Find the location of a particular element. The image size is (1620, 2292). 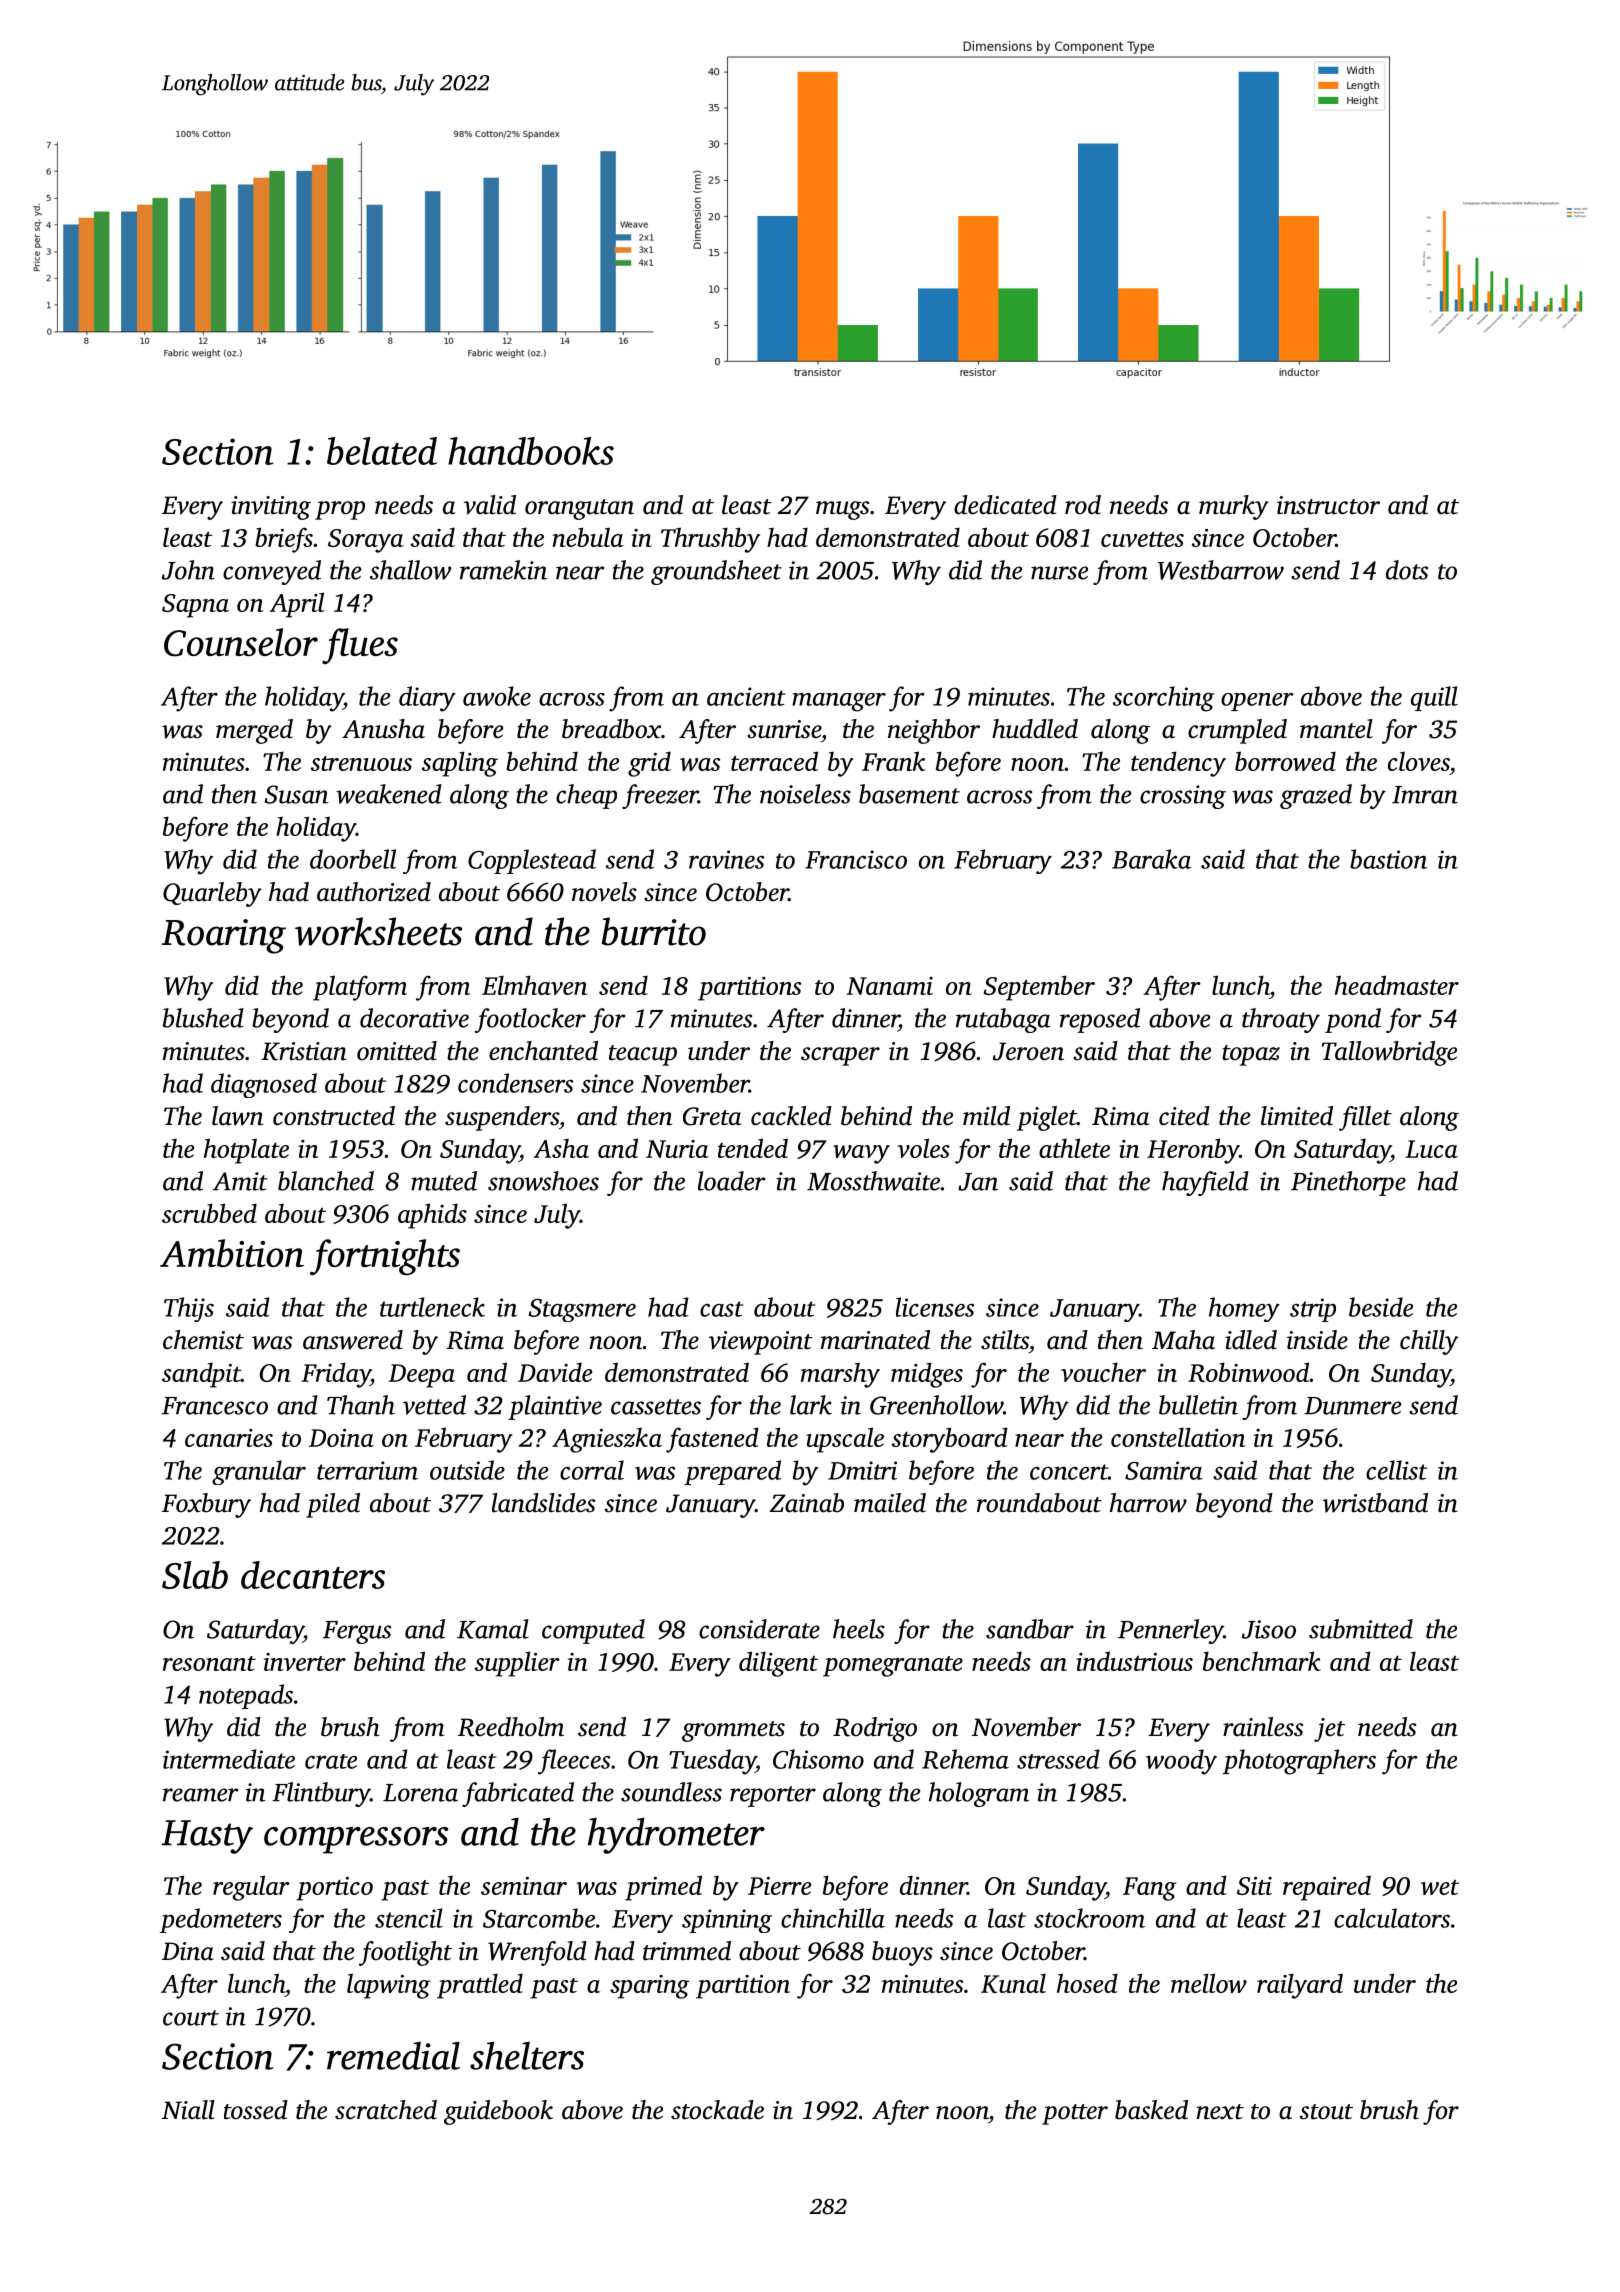

inviting is located at coordinates (271, 508).
